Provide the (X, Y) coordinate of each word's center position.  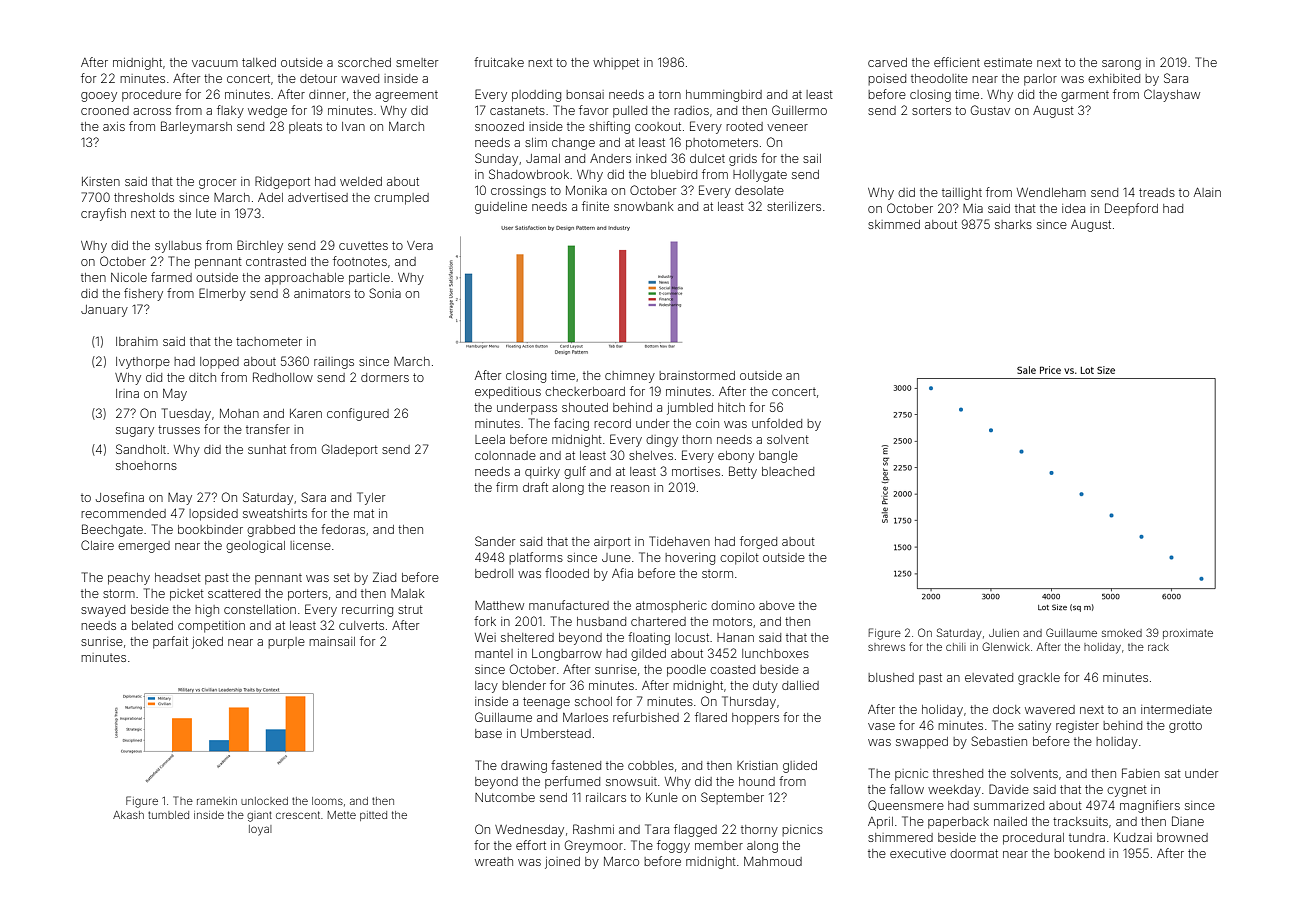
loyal (260, 830)
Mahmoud (773, 861)
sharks (1013, 224)
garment (1085, 96)
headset (178, 577)
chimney (630, 377)
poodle (686, 671)
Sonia (385, 293)
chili (956, 647)
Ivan (353, 126)
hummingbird (724, 96)
